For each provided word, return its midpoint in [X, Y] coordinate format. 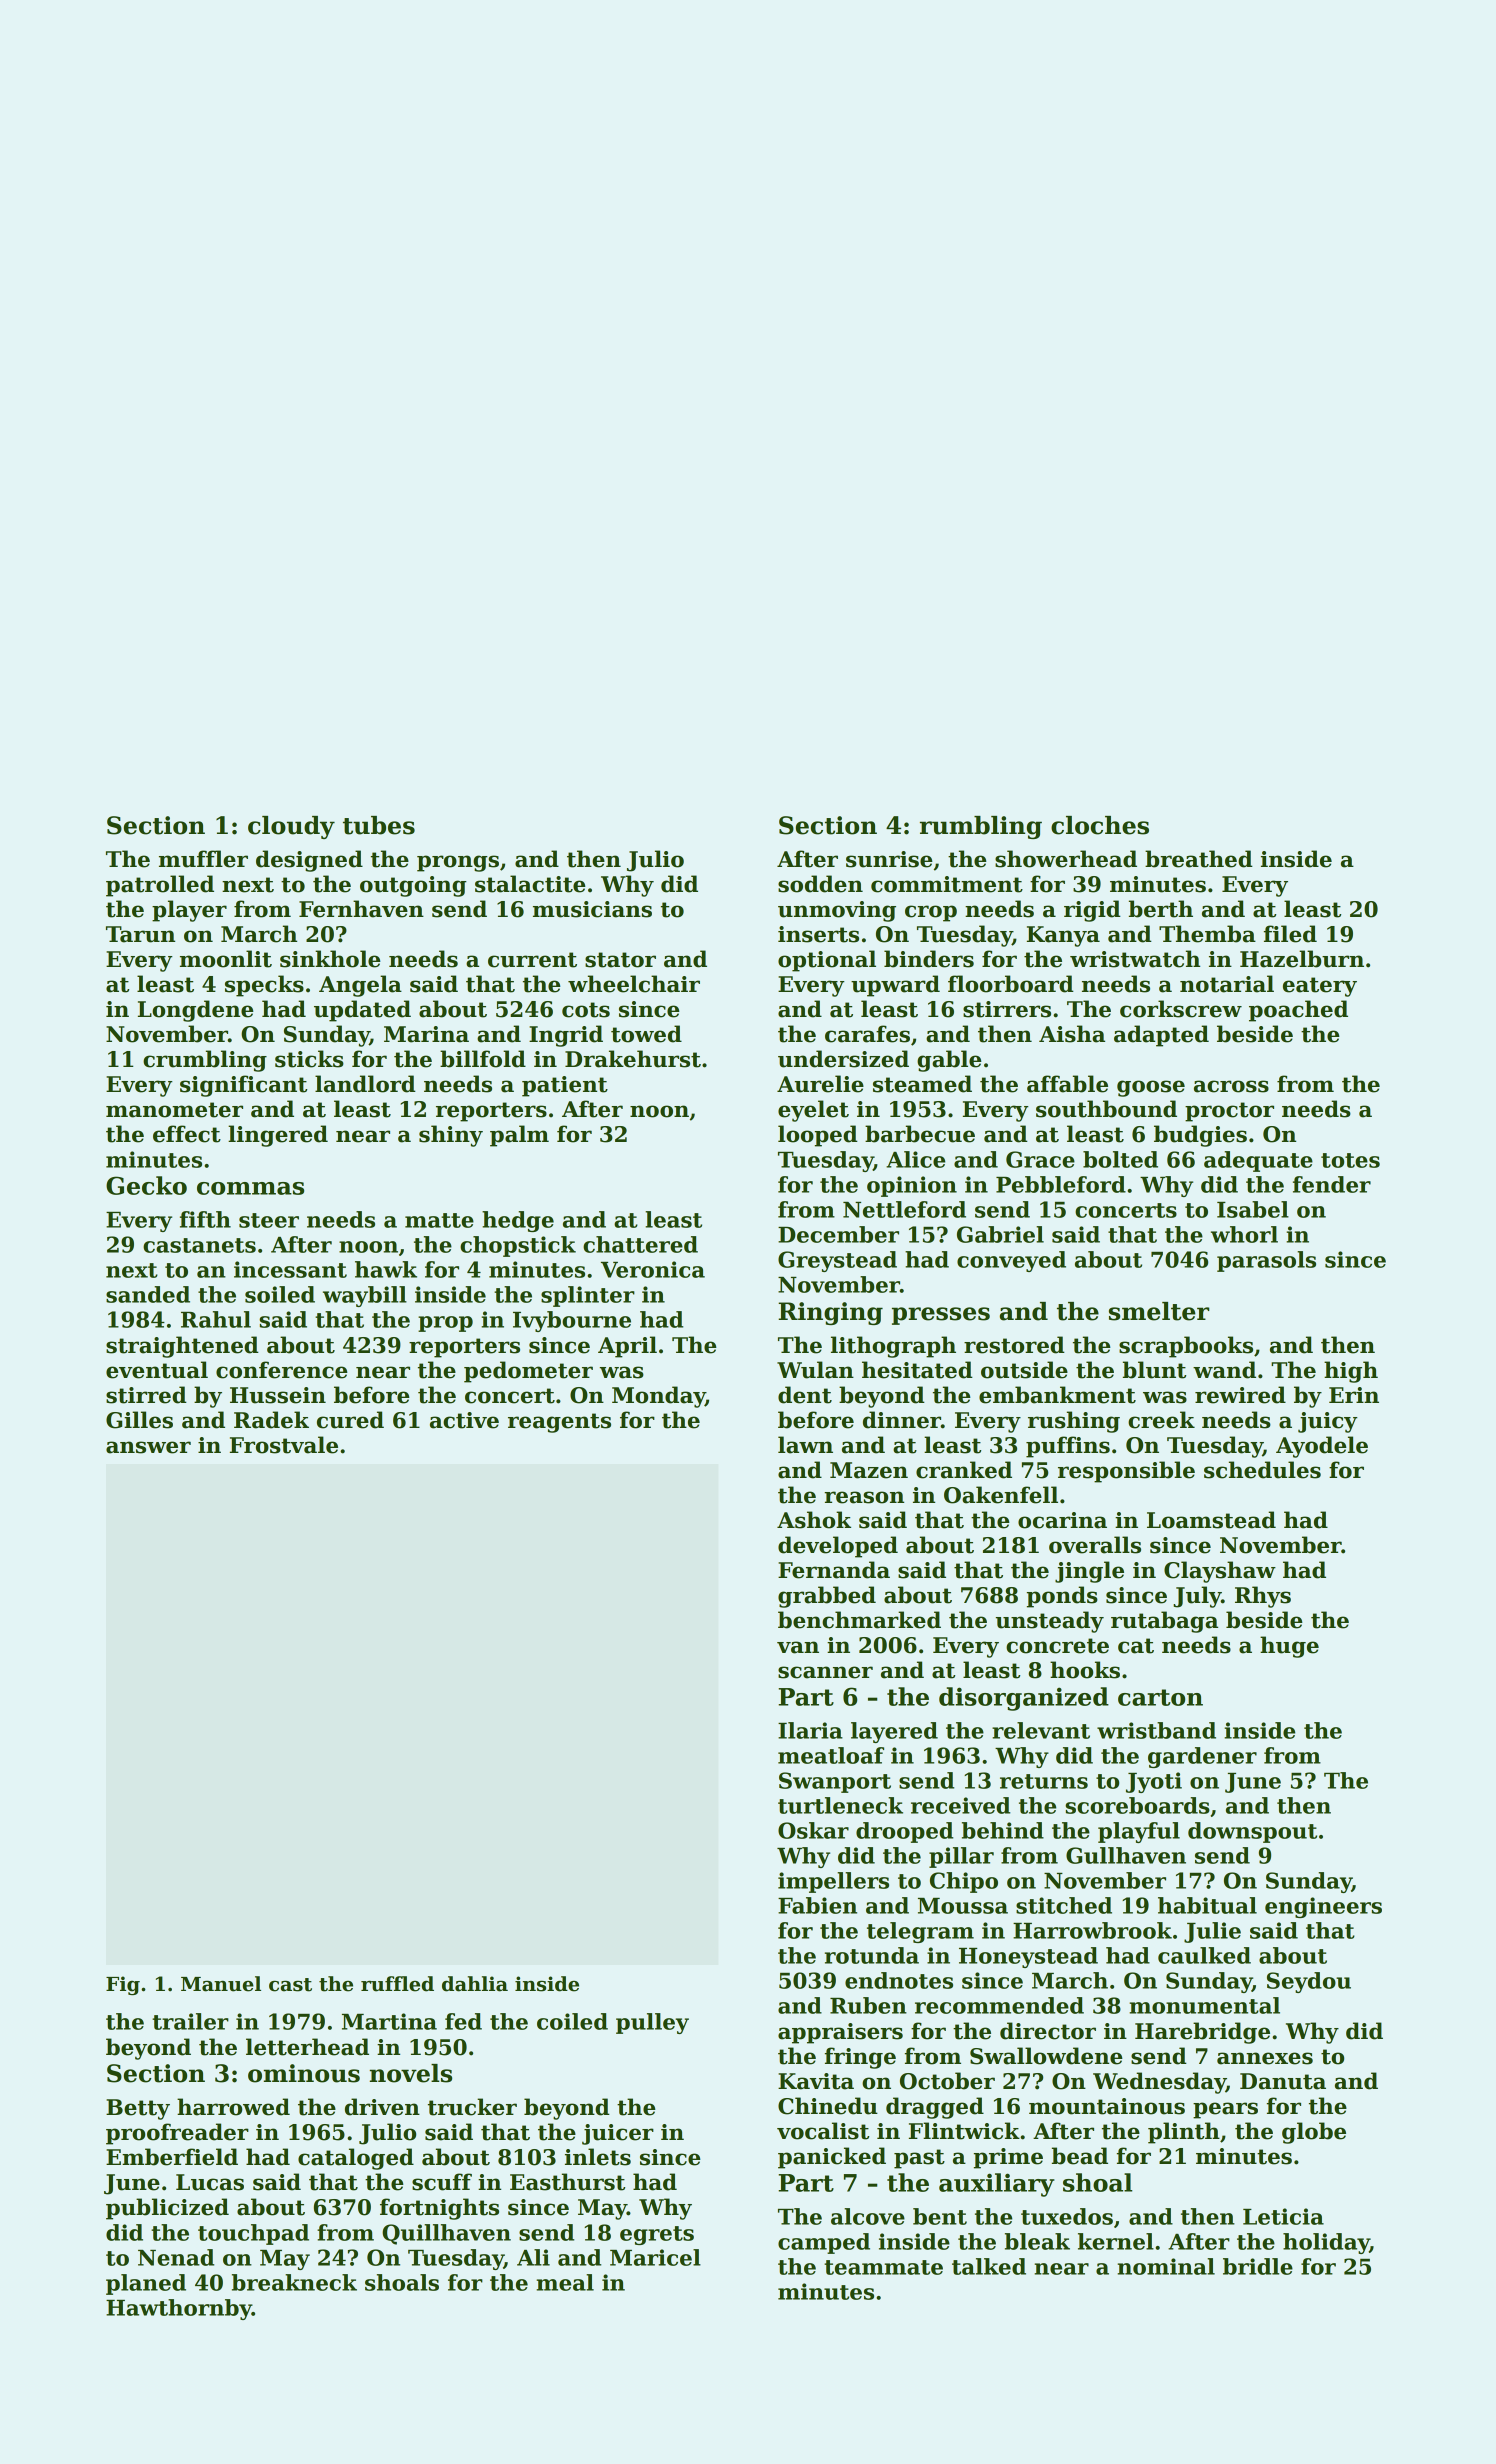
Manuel [221, 1984]
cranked [964, 1470]
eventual [157, 1370]
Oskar [813, 1830]
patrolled [160, 886]
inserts [818, 934]
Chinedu [828, 2106]
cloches [1100, 825]
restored [1014, 1345]
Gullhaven [1126, 1855]
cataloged [356, 2159]
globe [1314, 2133]
